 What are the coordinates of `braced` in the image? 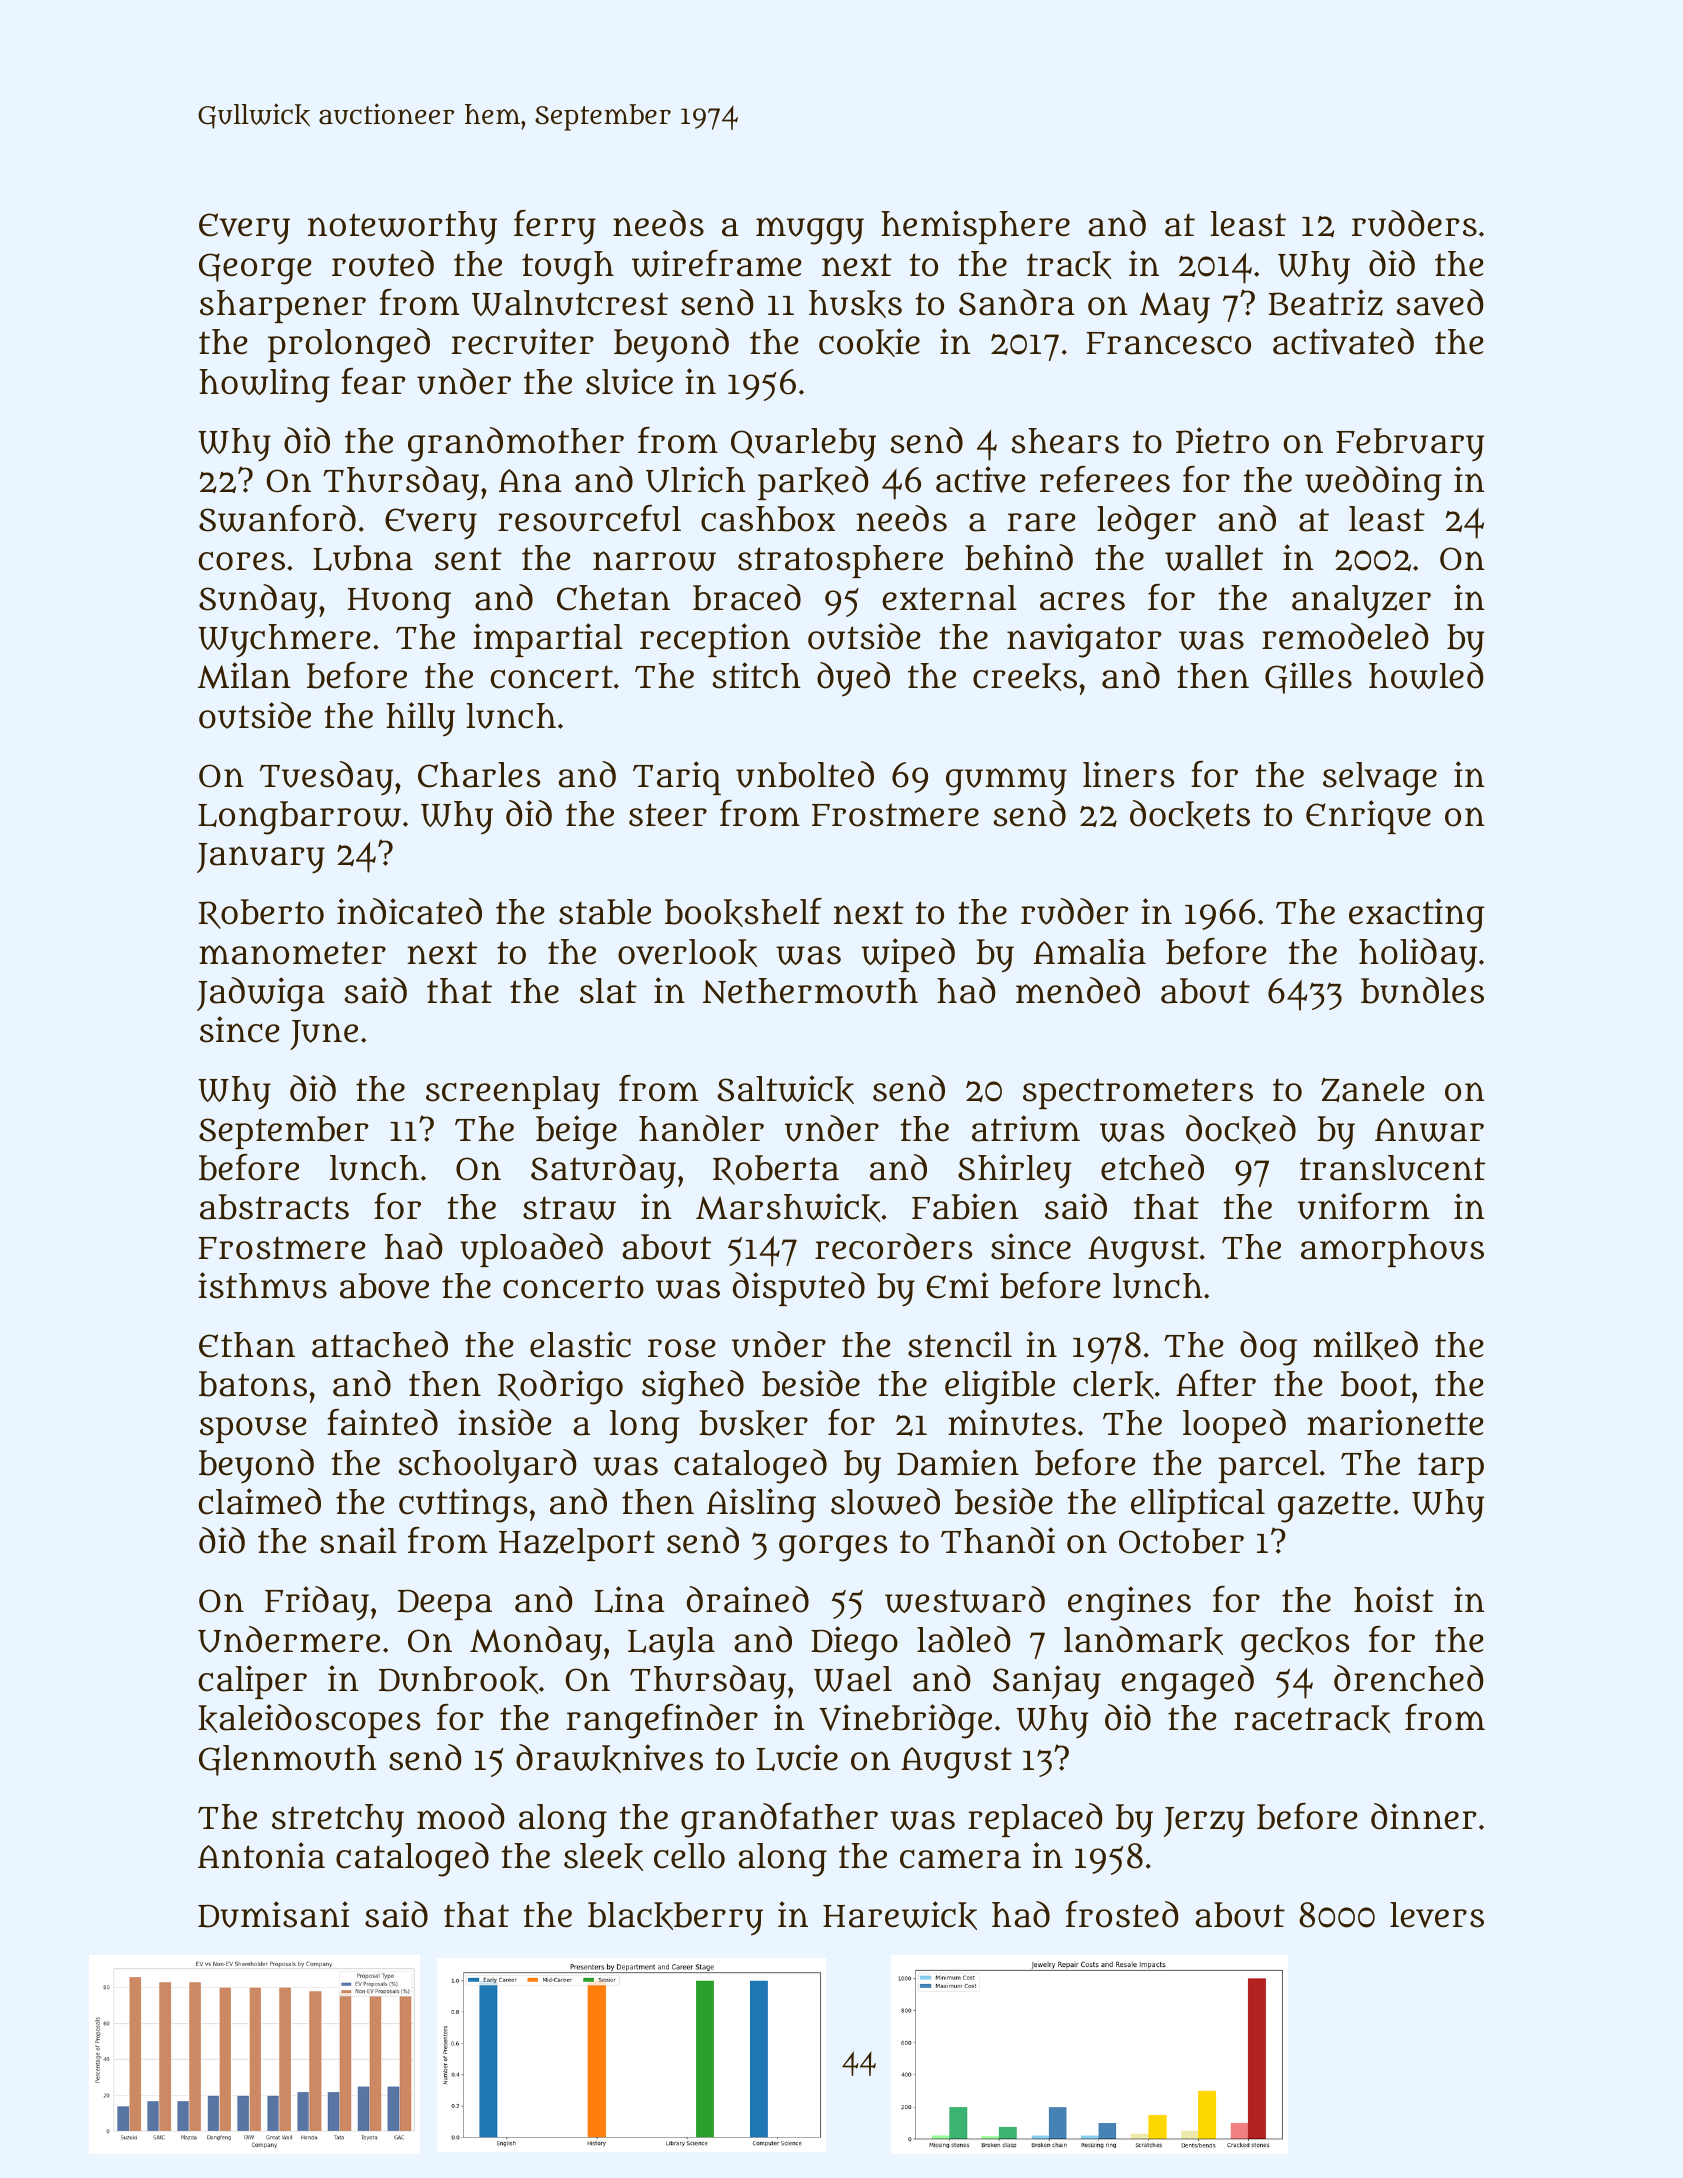 It's located at (747, 597).
